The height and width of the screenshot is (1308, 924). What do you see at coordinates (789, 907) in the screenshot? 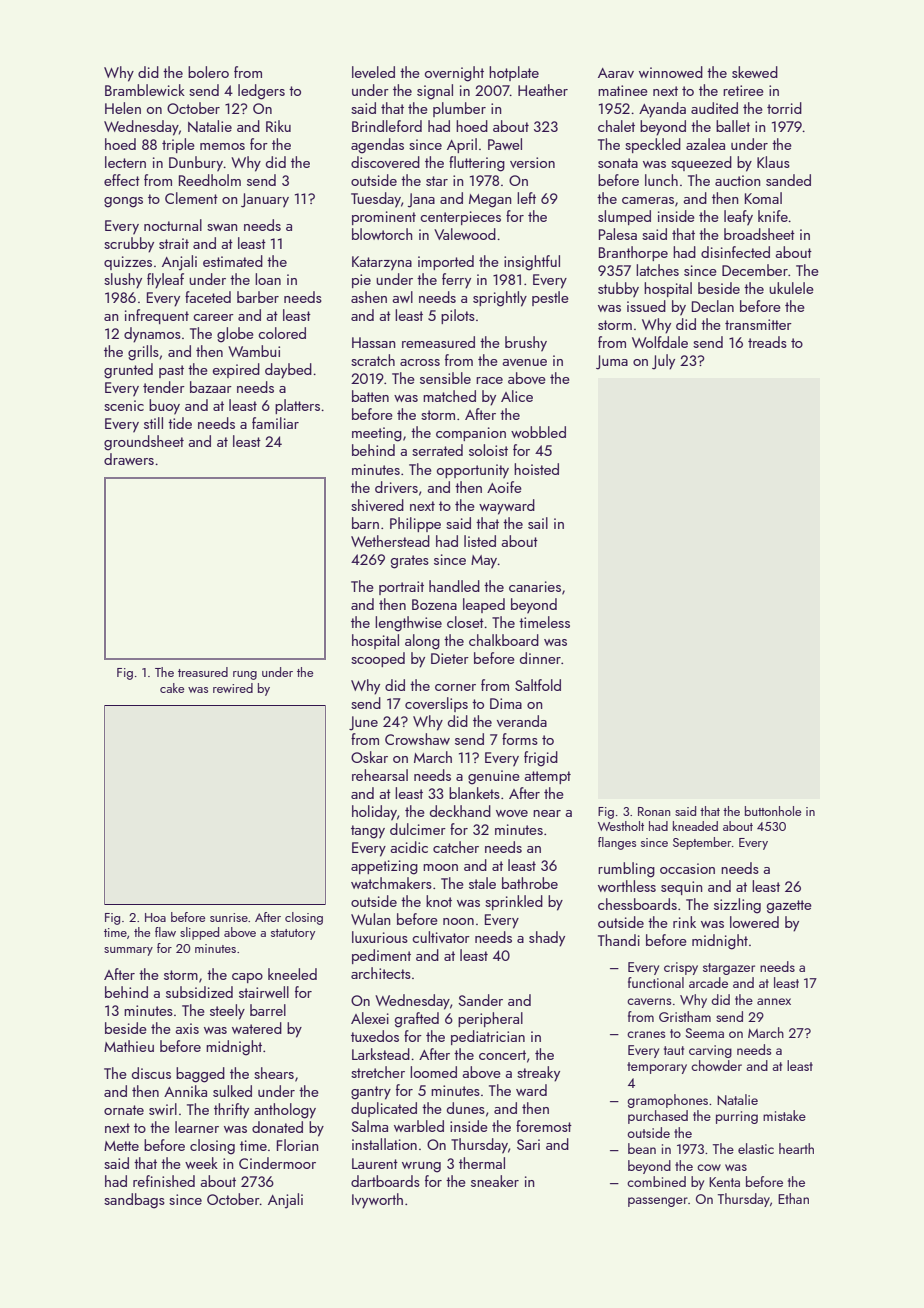
I see `gazette` at bounding box center [789, 907].
